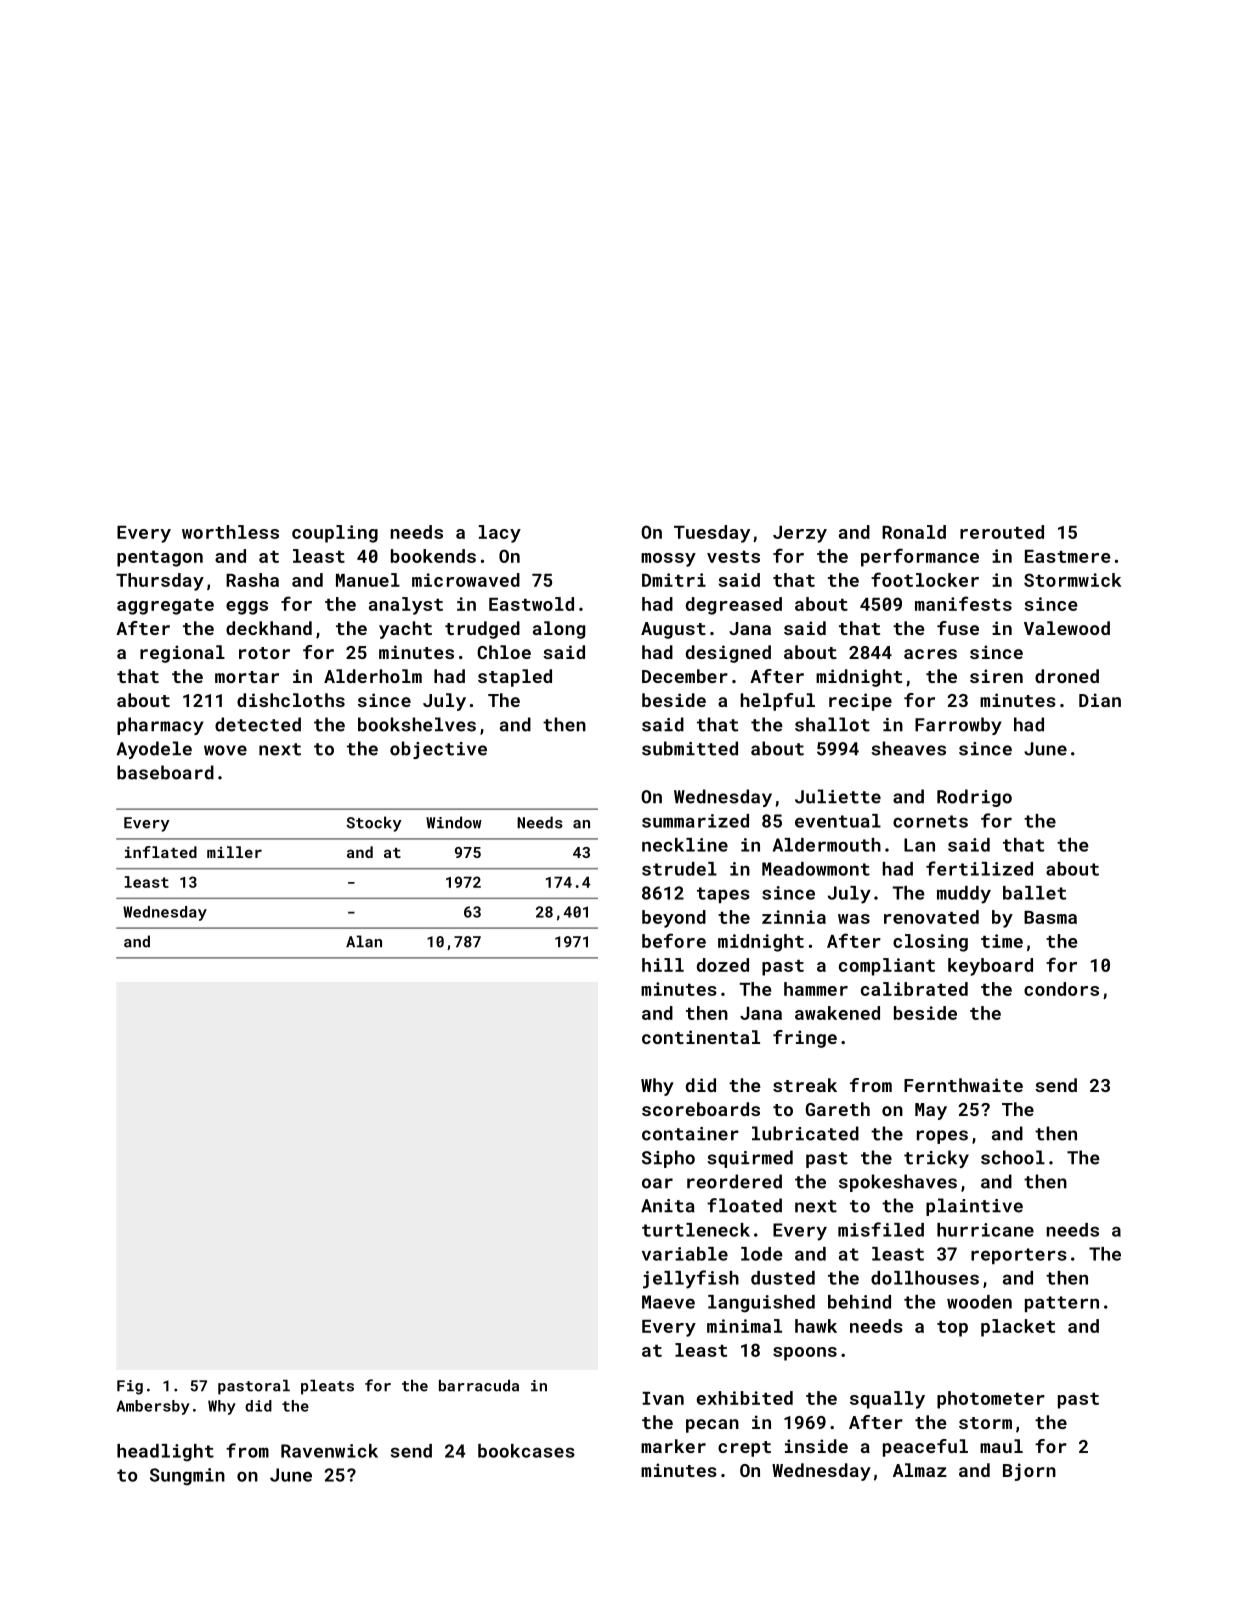  What do you see at coordinates (733, 557) in the screenshot?
I see `vests` at bounding box center [733, 557].
